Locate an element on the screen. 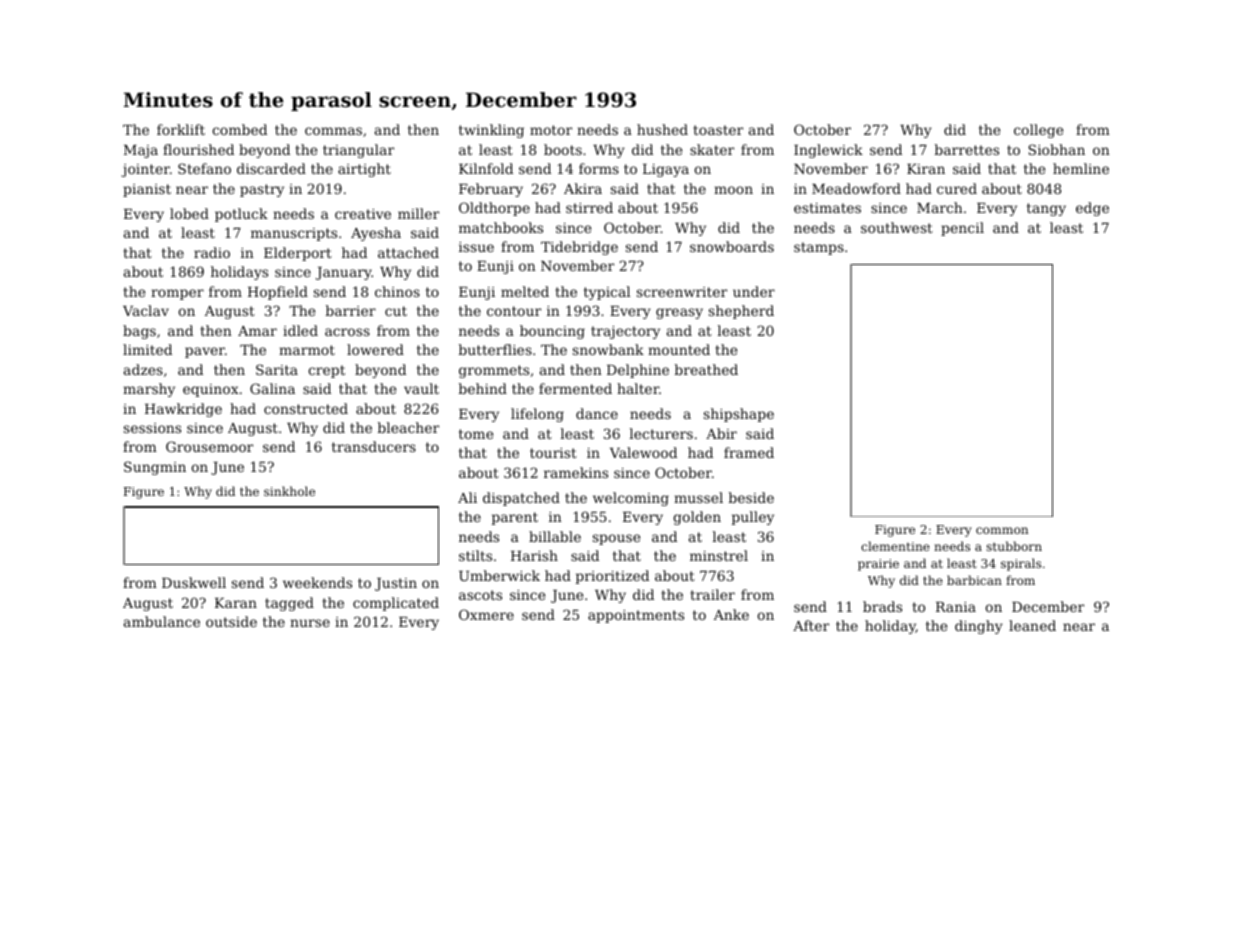  sessions is located at coordinates (152, 428).
